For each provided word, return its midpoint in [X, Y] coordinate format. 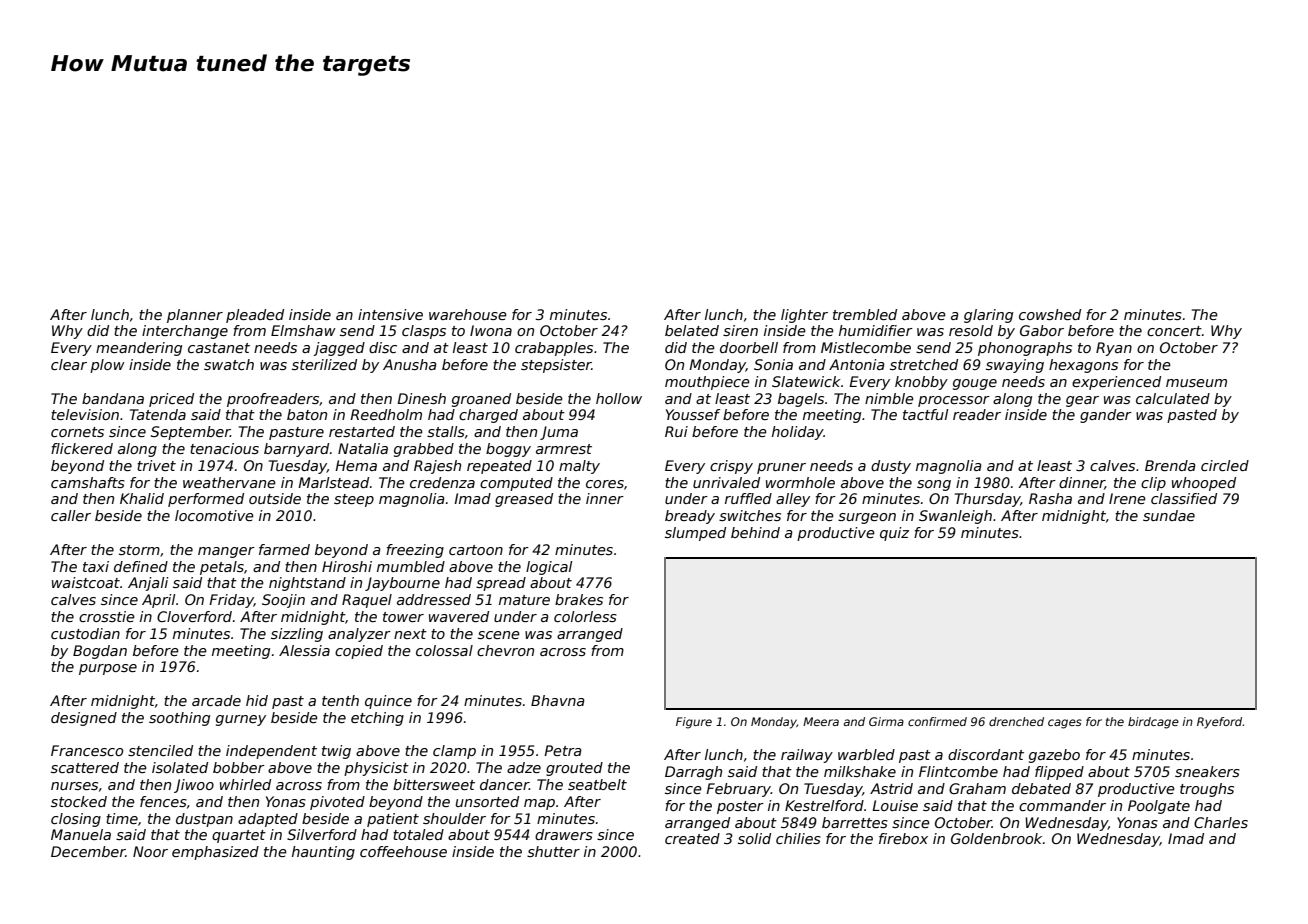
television [85, 414]
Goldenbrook [996, 838]
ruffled [748, 498]
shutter [553, 851]
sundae [1169, 515]
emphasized [215, 853]
